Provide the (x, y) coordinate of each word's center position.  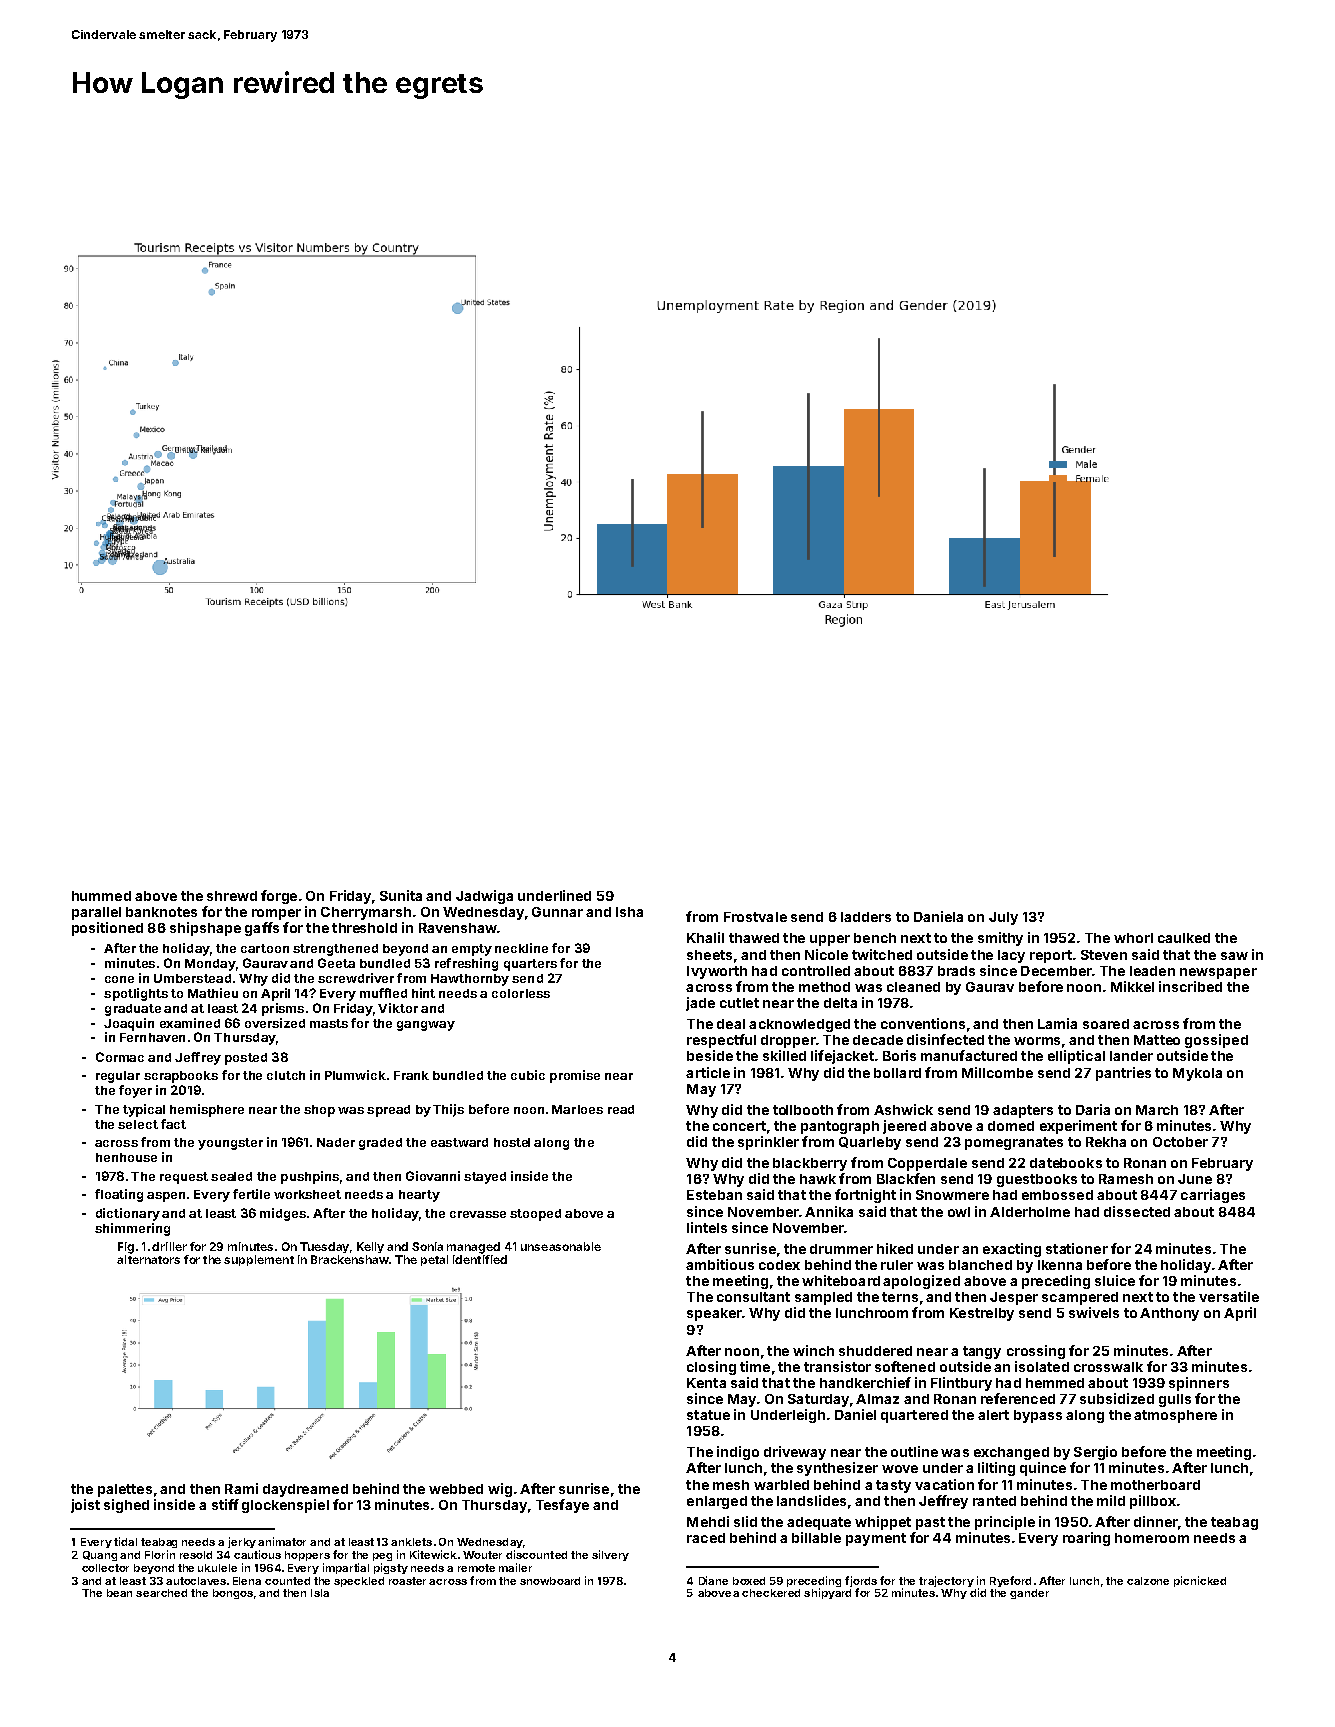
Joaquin (129, 1024)
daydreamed (305, 1490)
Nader (336, 1142)
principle (1005, 1523)
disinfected (945, 1039)
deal (731, 1024)
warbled (781, 1485)
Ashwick (903, 1109)
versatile (1229, 1296)
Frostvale (755, 917)
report (1051, 956)
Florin (160, 1554)
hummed (101, 896)
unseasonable (561, 1246)
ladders (866, 917)
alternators (148, 1259)
